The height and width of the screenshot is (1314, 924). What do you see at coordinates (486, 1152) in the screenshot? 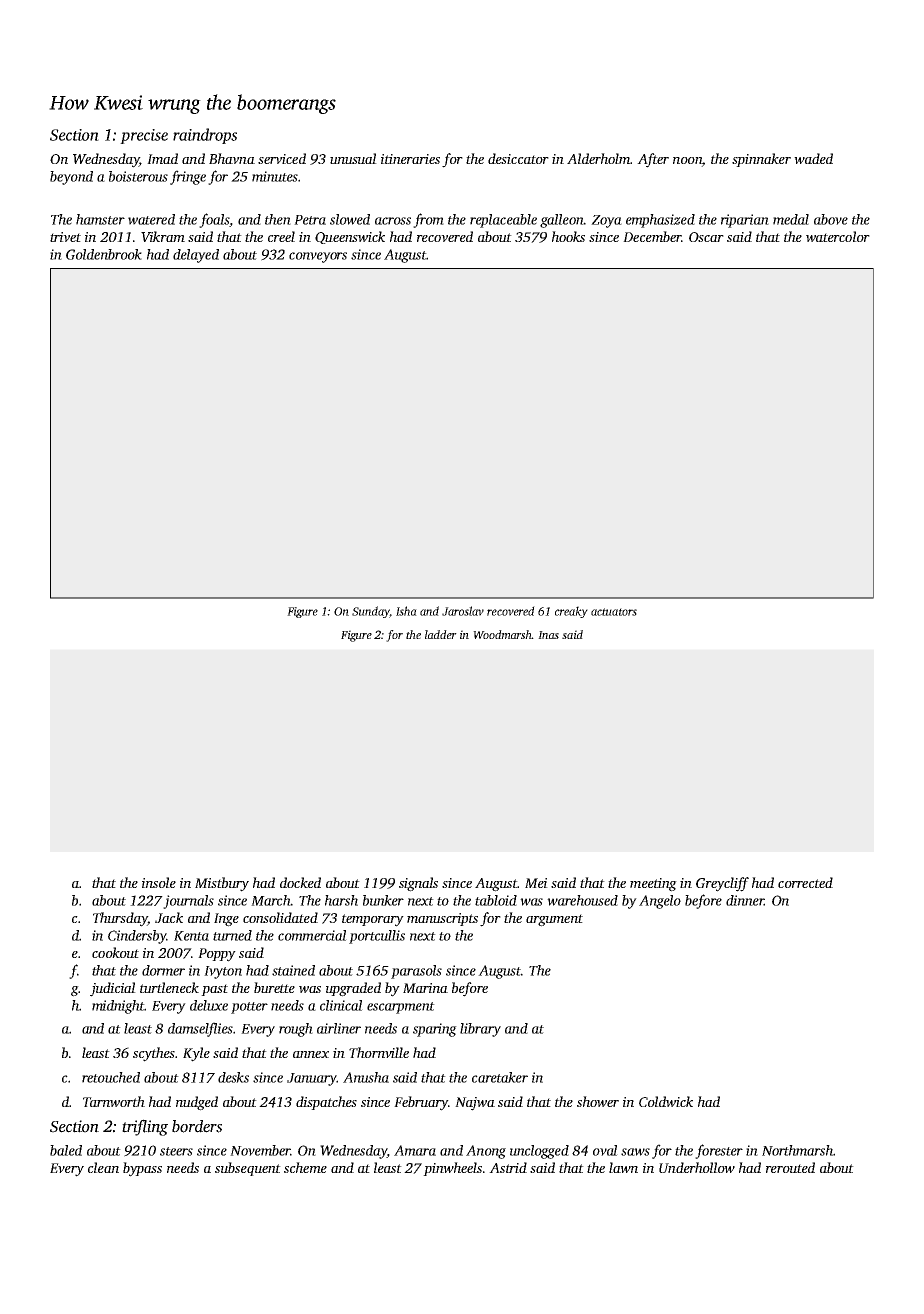
I see `Anong` at bounding box center [486, 1152].
